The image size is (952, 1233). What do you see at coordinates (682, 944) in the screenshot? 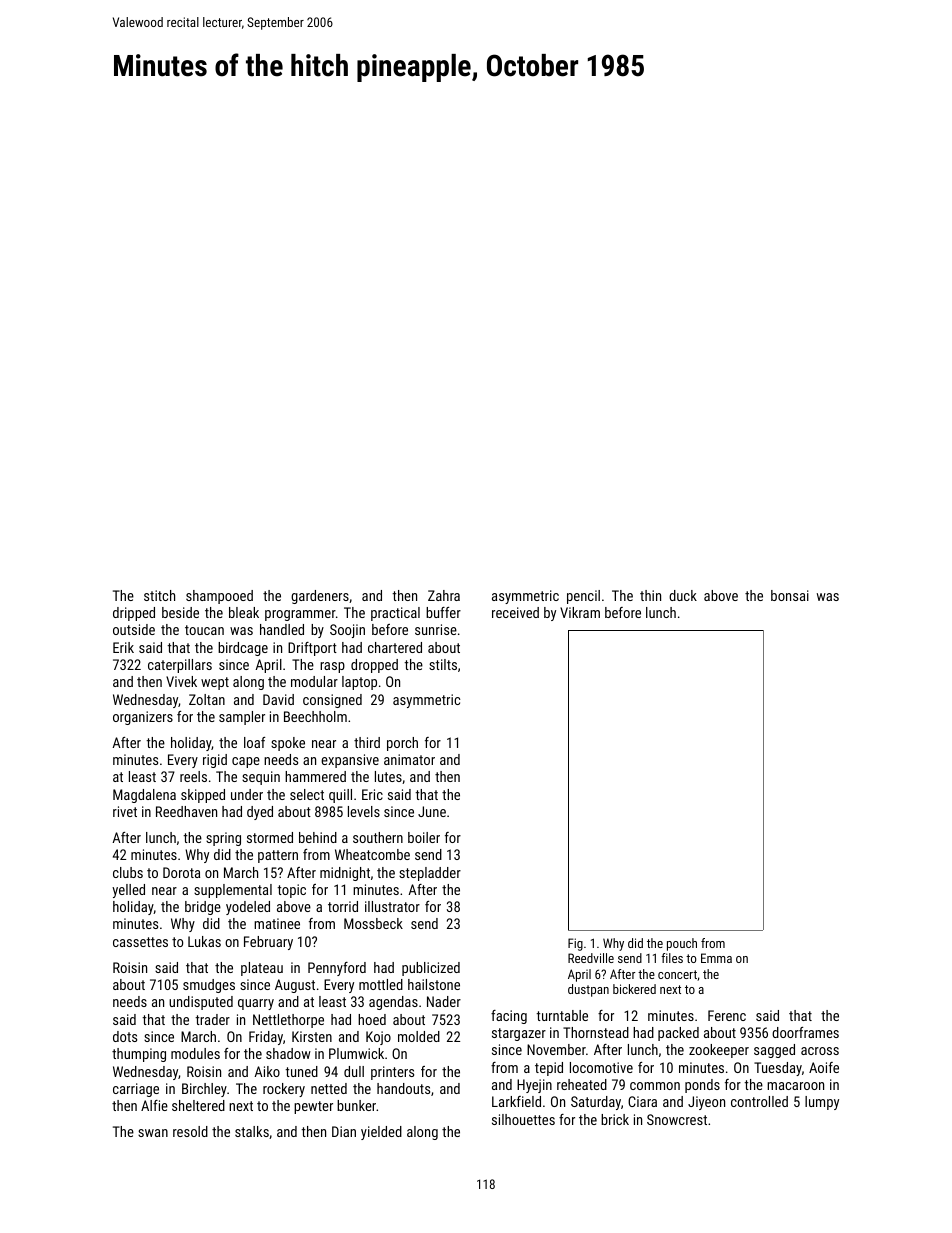
I see `pouch` at bounding box center [682, 944].
